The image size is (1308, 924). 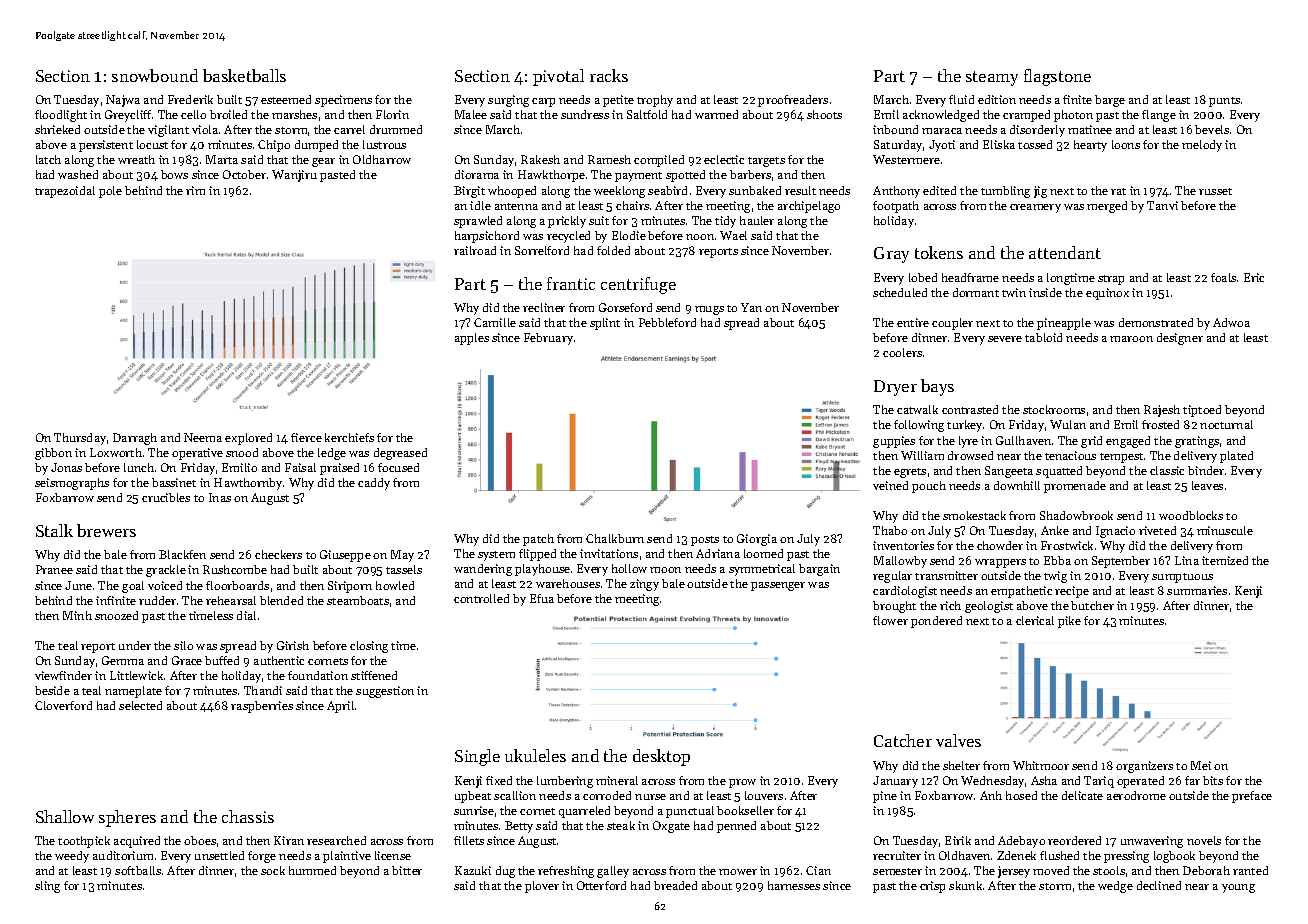 I want to click on young, so click(x=1238, y=888).
